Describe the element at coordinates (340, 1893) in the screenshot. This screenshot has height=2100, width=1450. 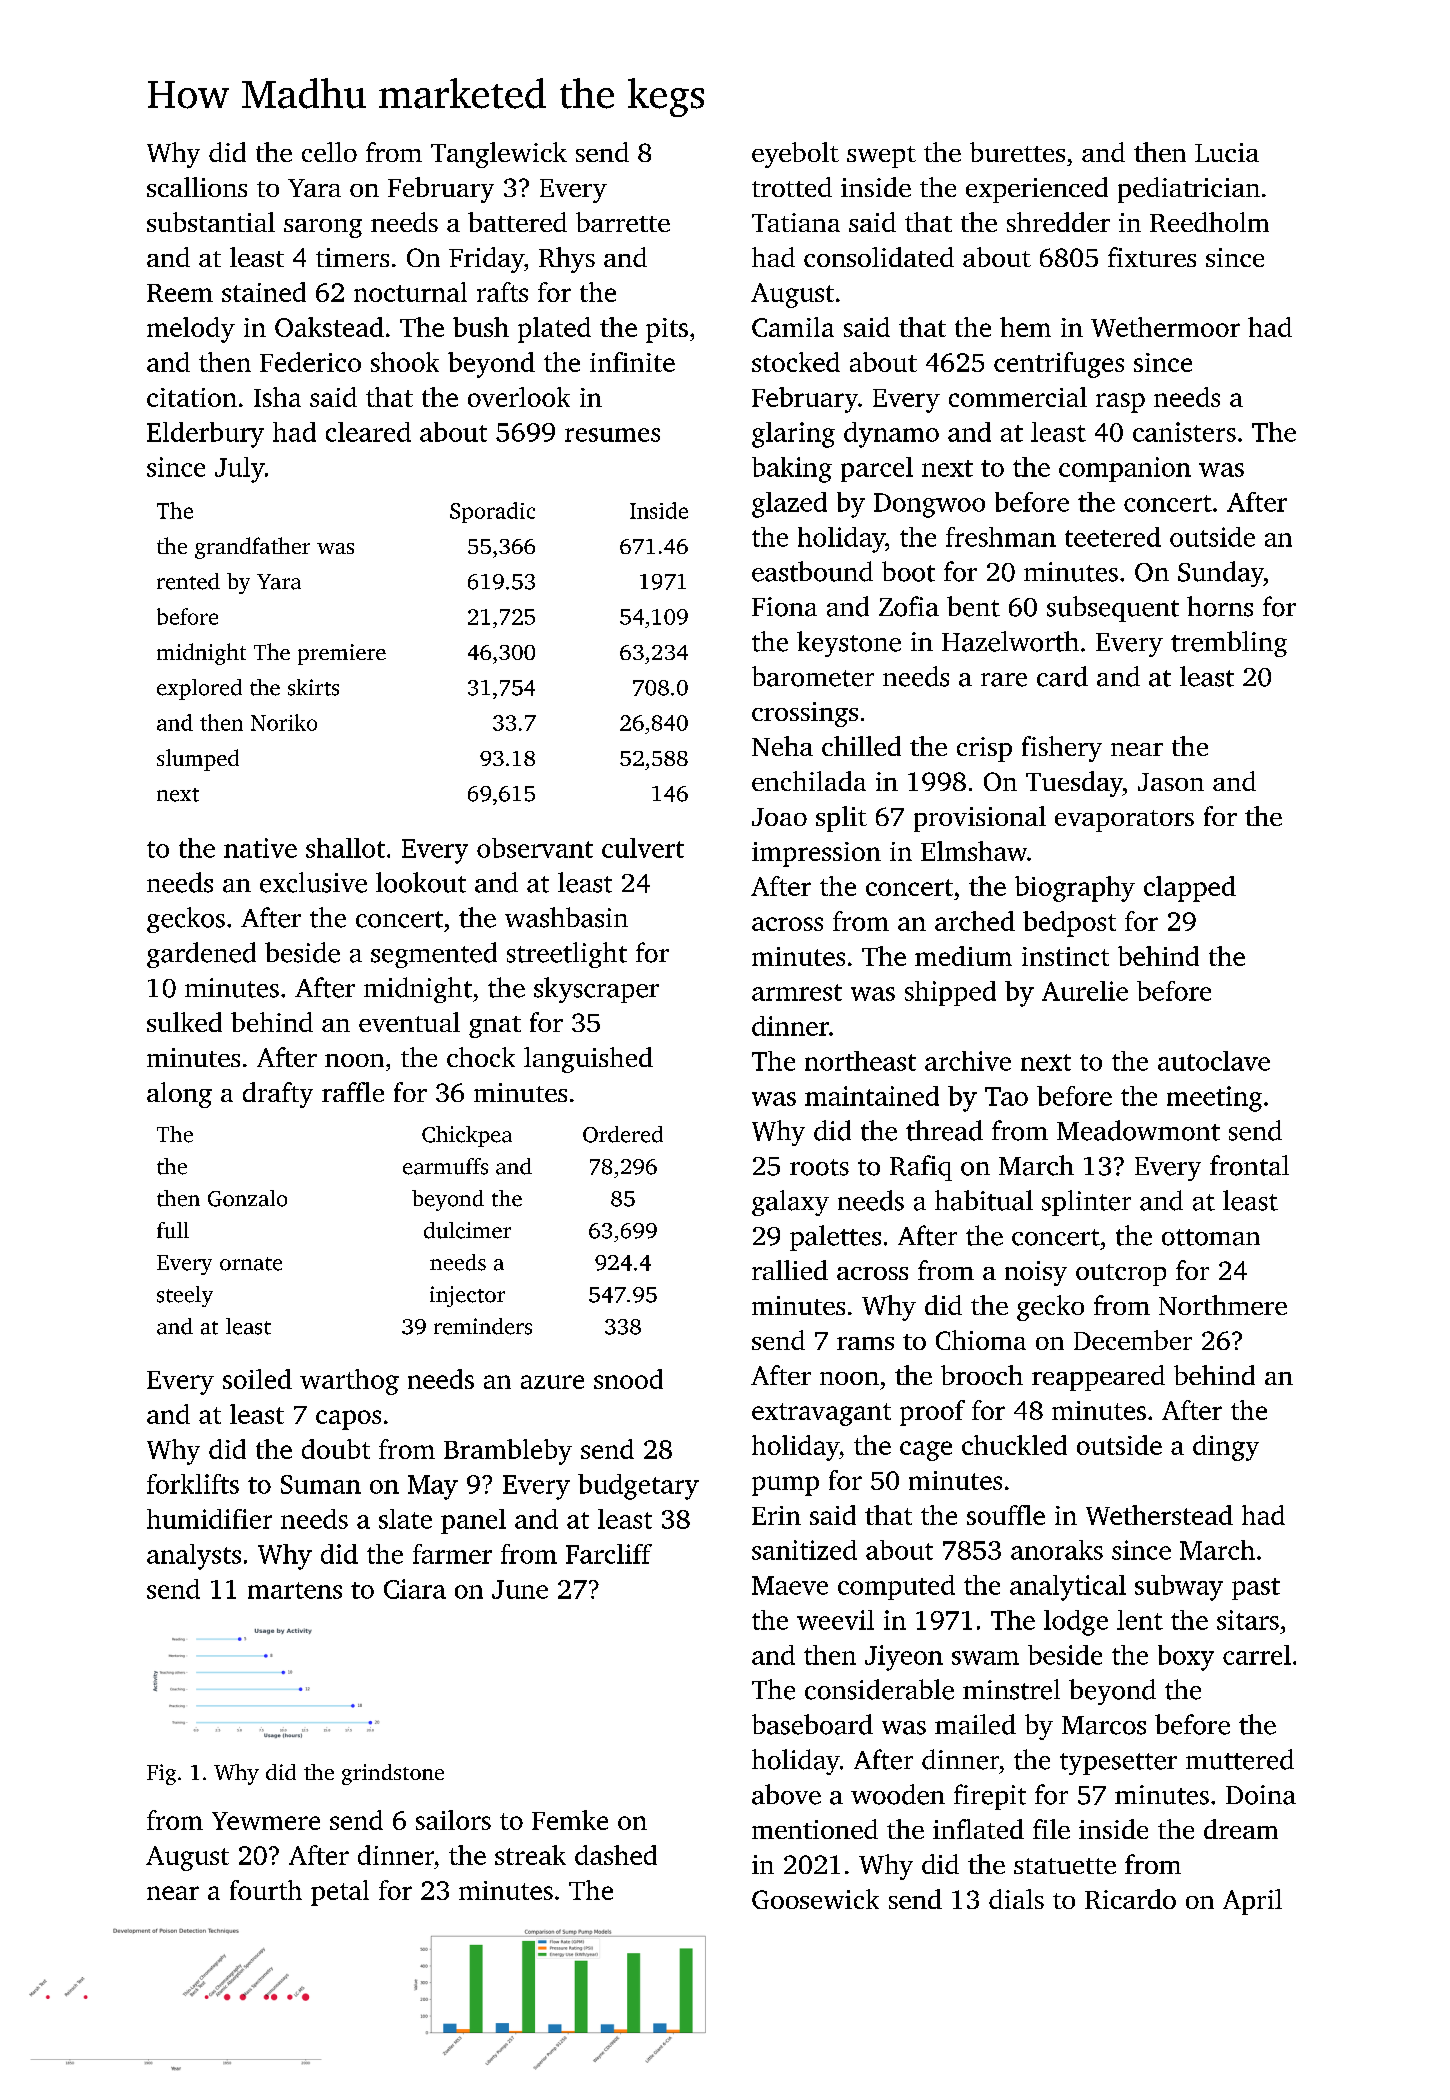
I see `petal` at that location.
